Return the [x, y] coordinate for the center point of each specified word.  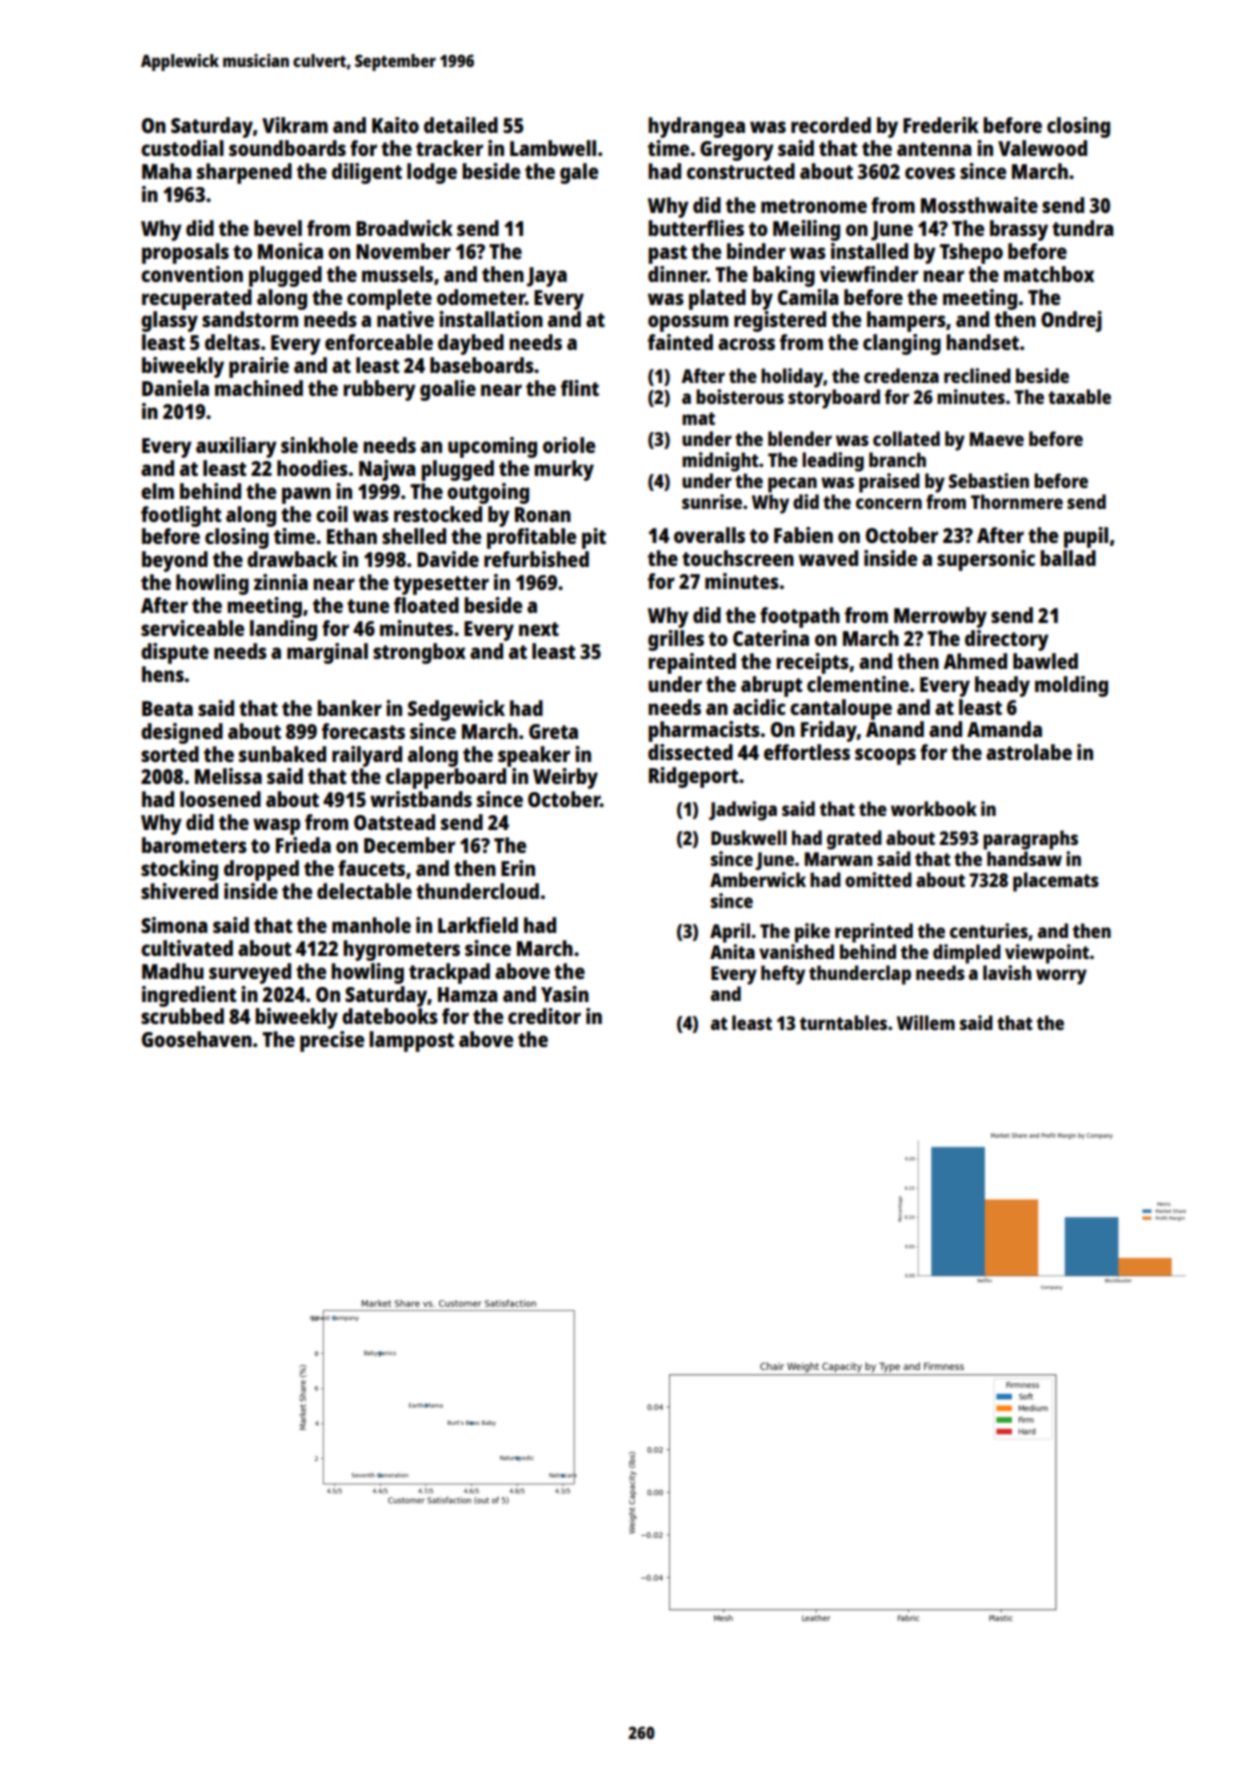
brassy [1019, 230]
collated [906, 438]
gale [579, 173]
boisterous [740, 396]
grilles [676, 640]
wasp [276, 826]
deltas [232, 342]
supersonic [986, 560]
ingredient [189, 996]
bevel [278, 228]
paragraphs [1030, 840]
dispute [175, 653]
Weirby [565, 778]
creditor [544, 1016]
